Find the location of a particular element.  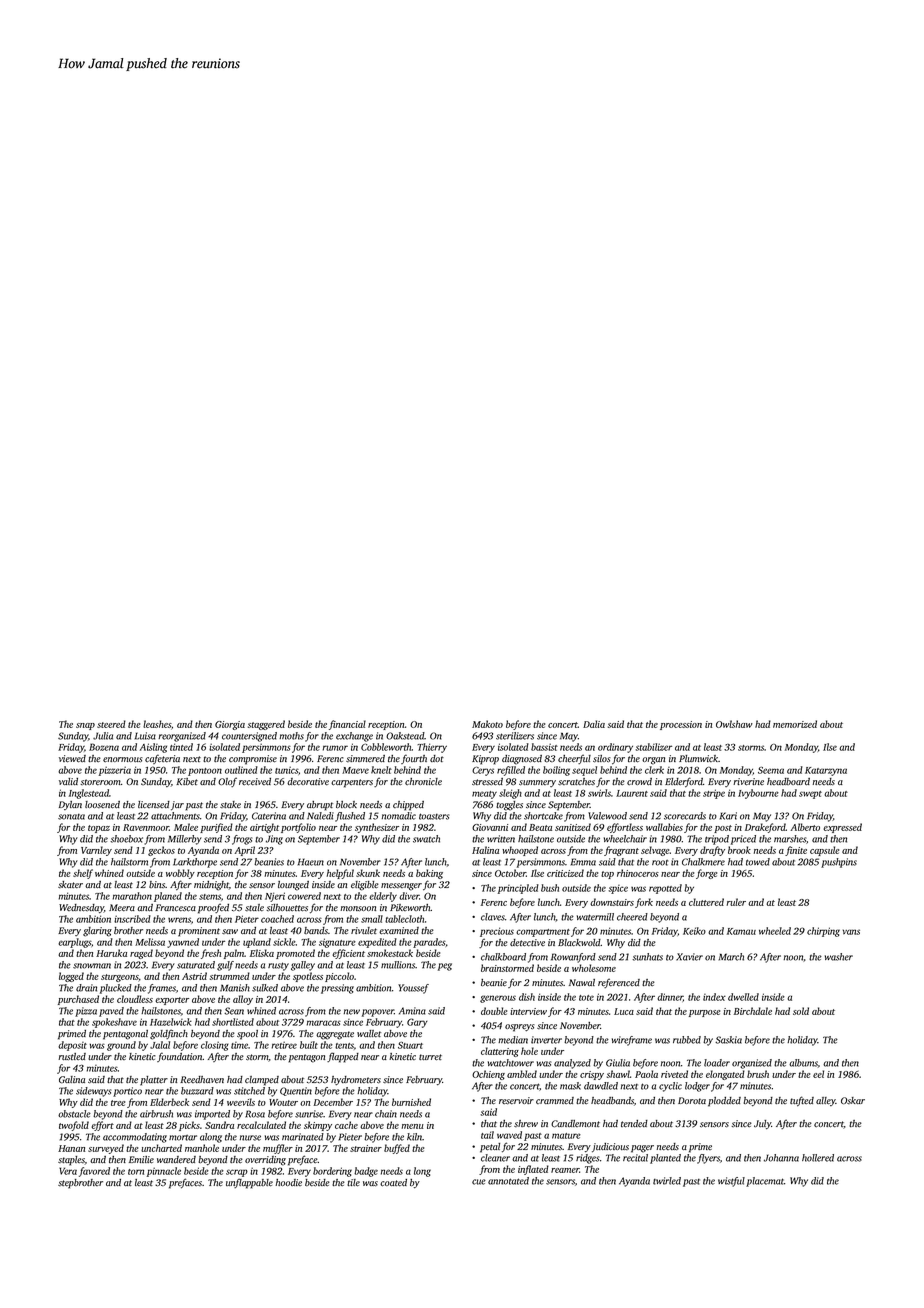

coated is located at coordinates (393, 1183).
